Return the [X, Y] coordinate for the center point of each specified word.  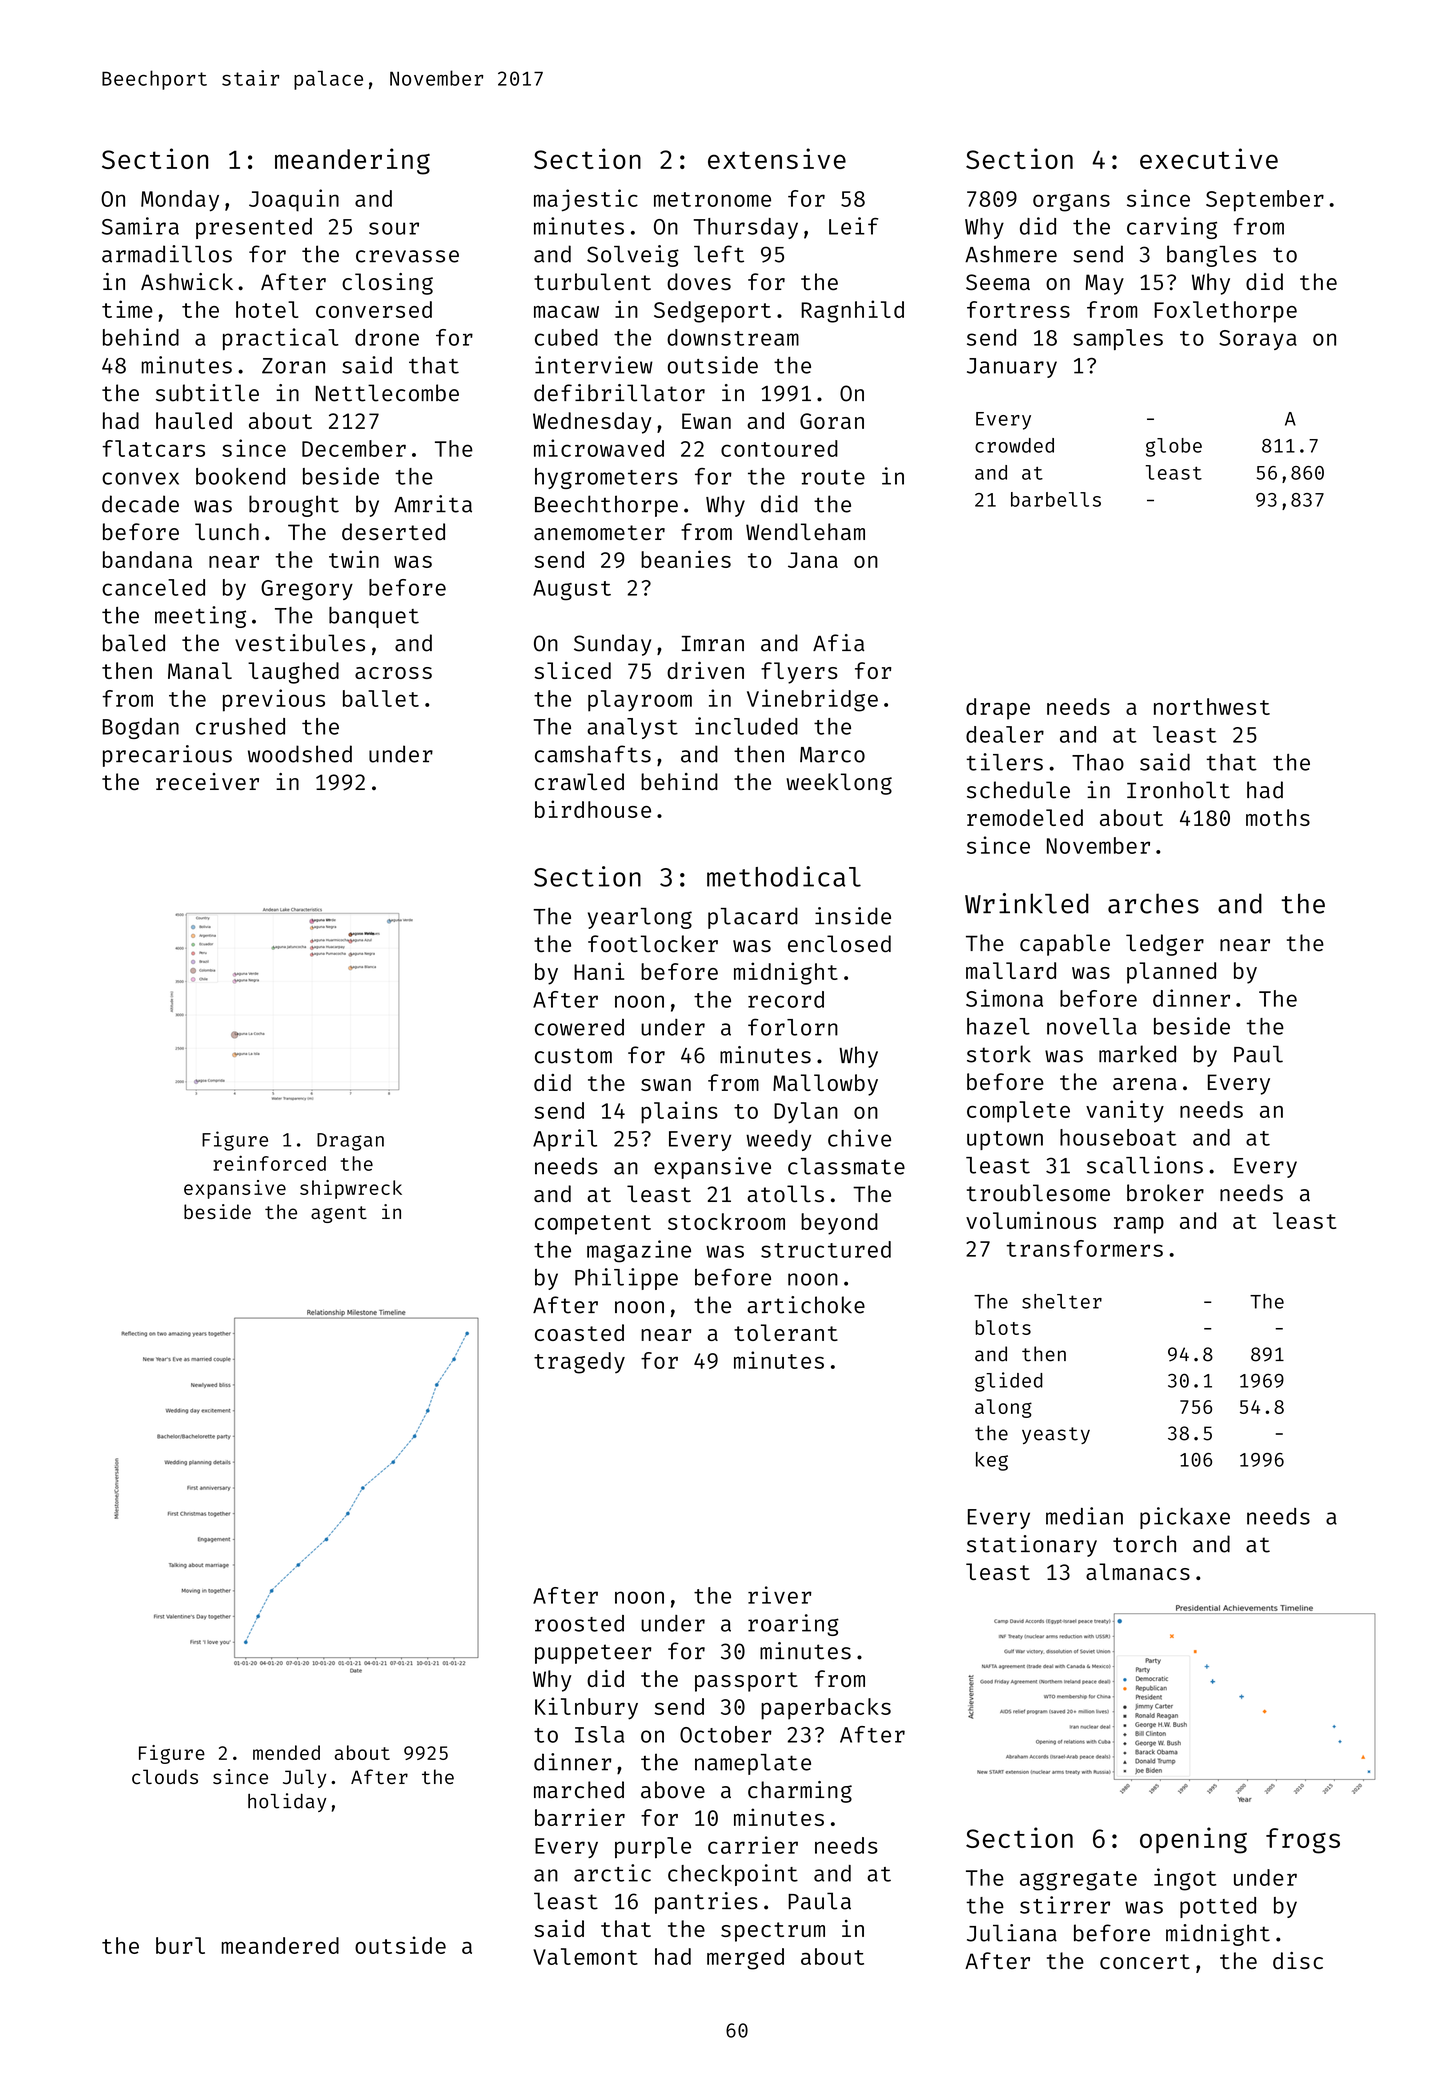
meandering [352, 161]
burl [180, 1945]
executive [1209, 158]
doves [699, 281]
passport [746, 1682]
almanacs [1138, 1571]
